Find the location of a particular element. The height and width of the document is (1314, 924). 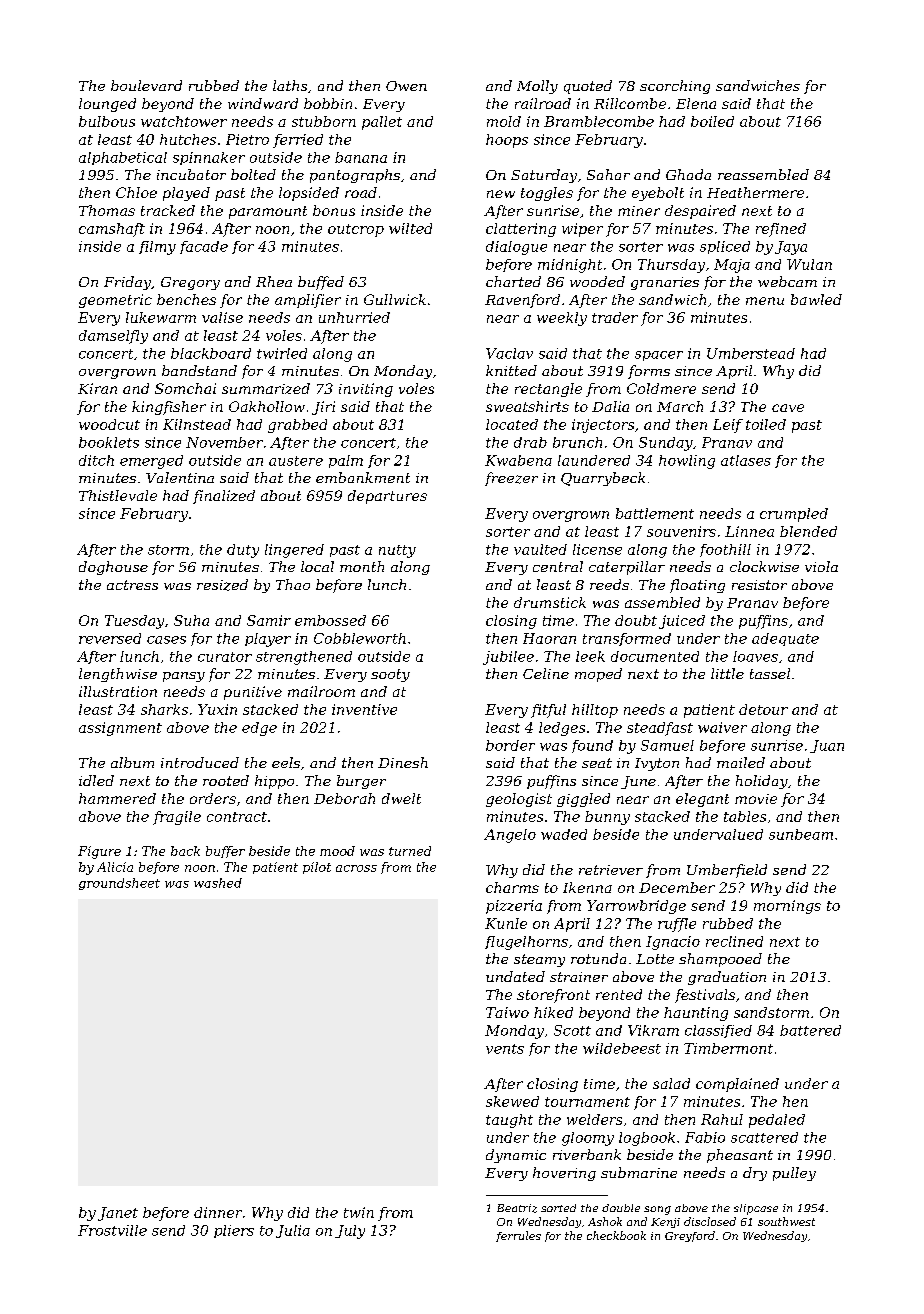

mornings is located at coordinates (787, 907).
